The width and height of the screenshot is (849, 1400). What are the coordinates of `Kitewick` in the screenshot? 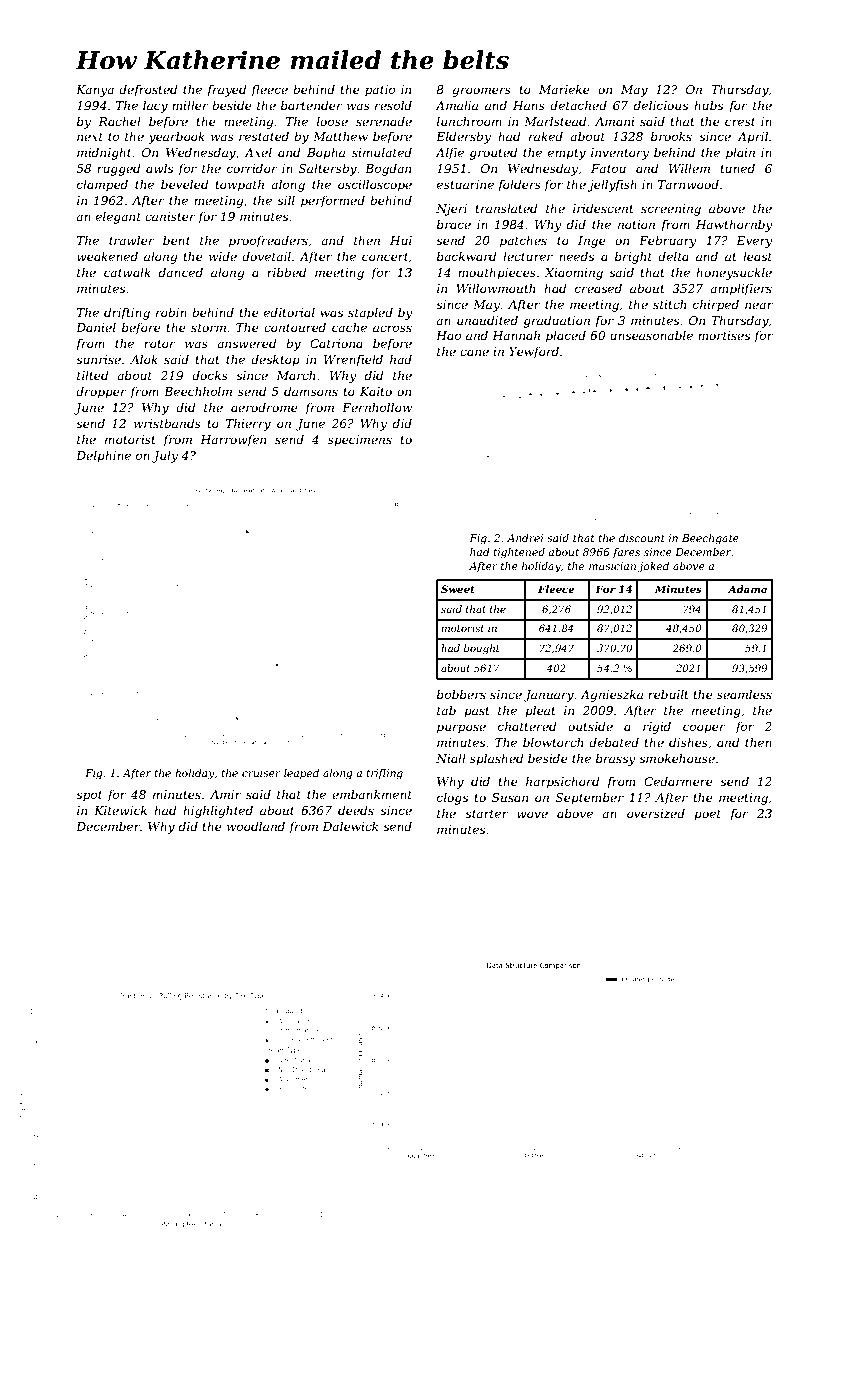 It's located at (120, 810).
